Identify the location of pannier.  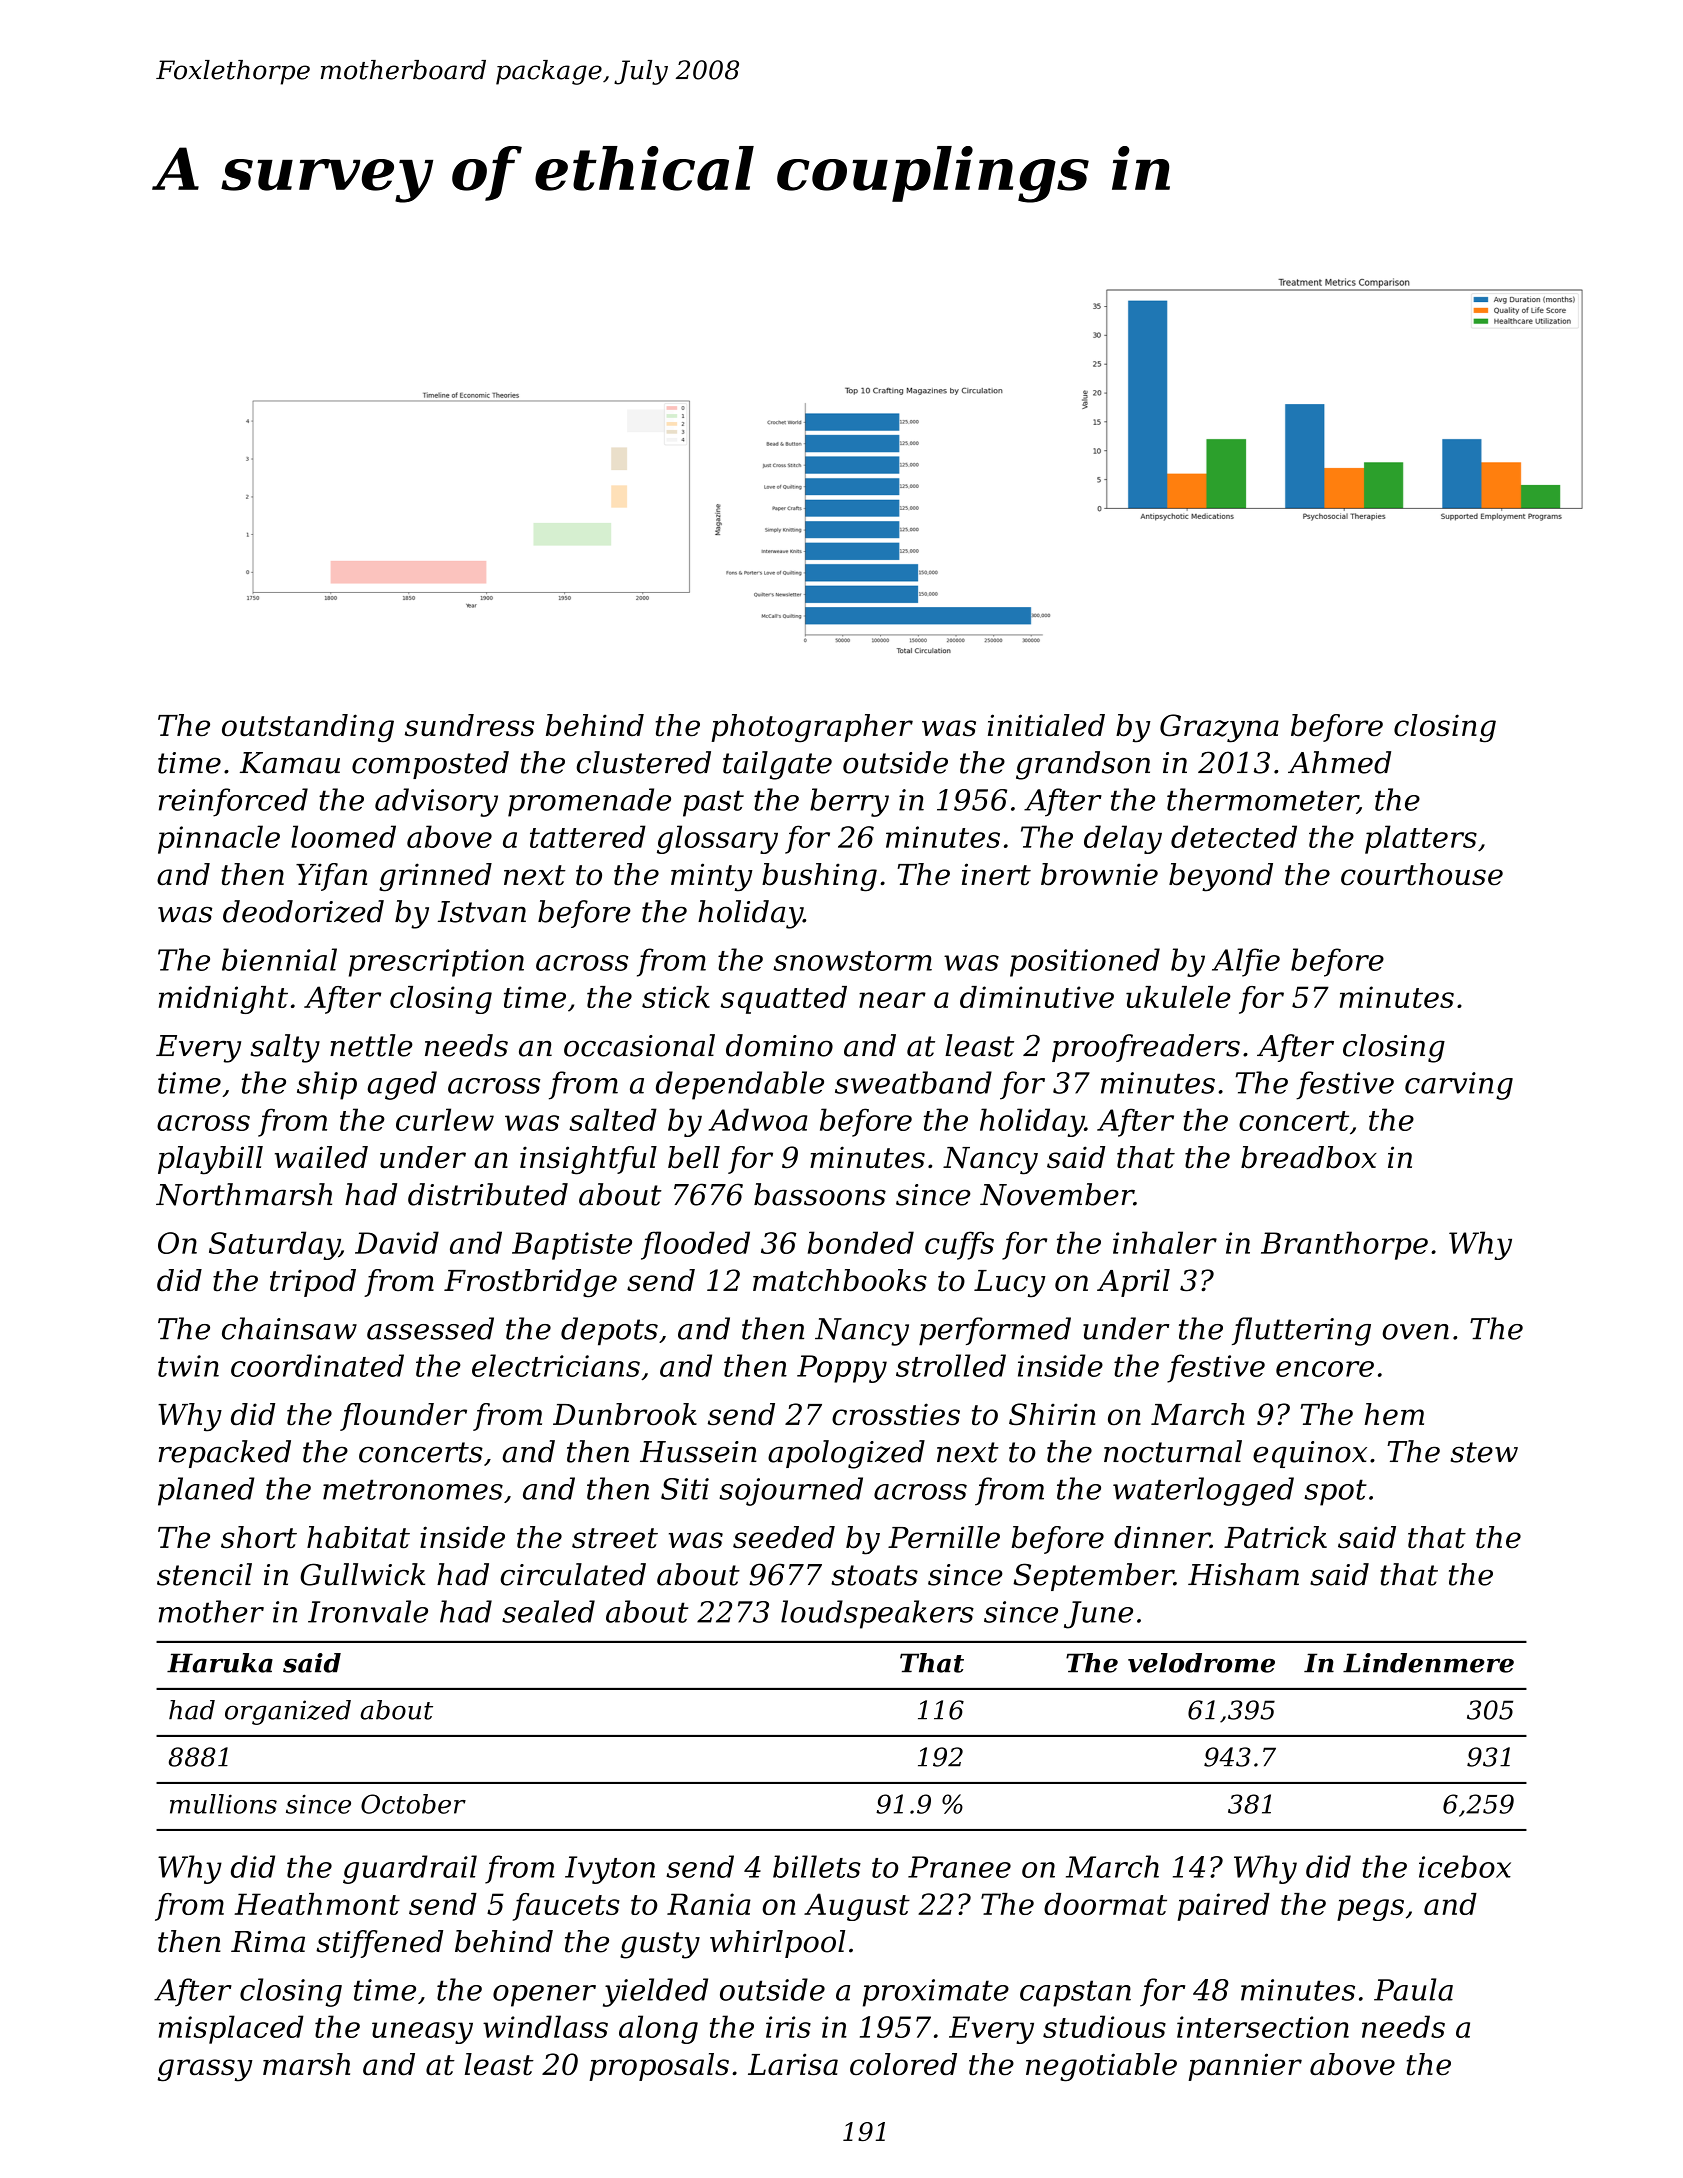
(1245, 2067).
